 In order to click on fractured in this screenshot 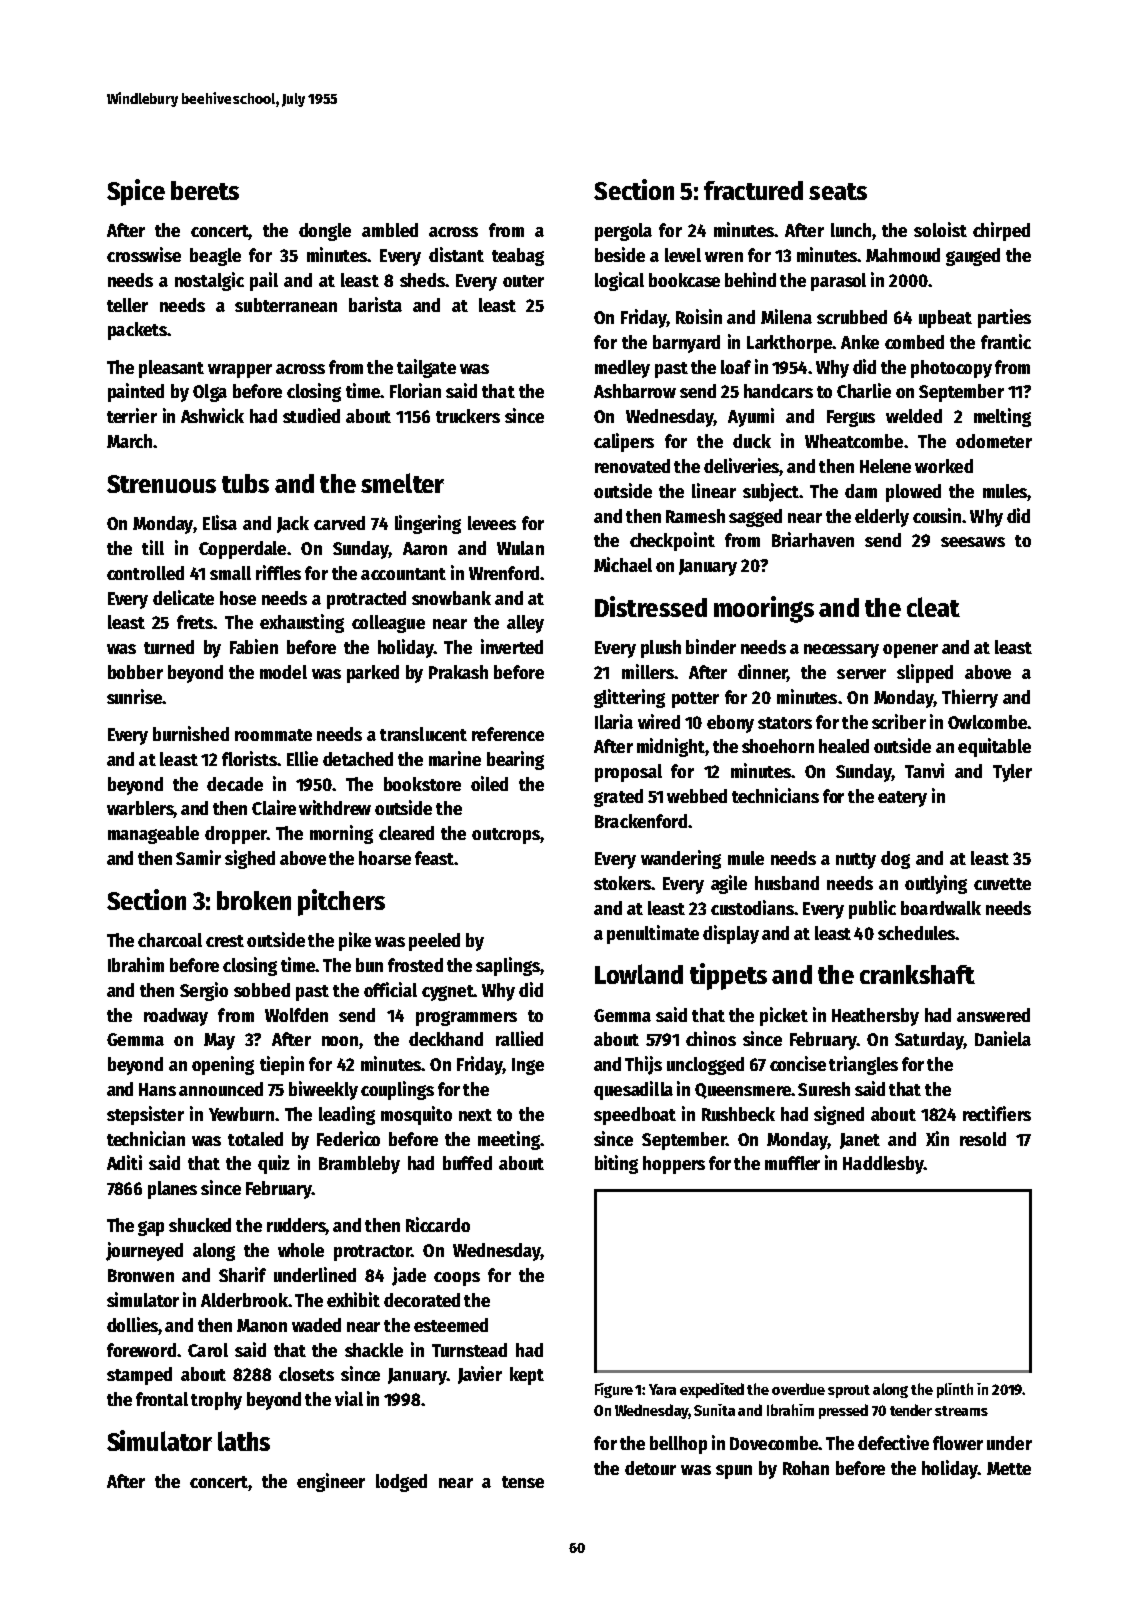, I will do `click(753, 190)`.
